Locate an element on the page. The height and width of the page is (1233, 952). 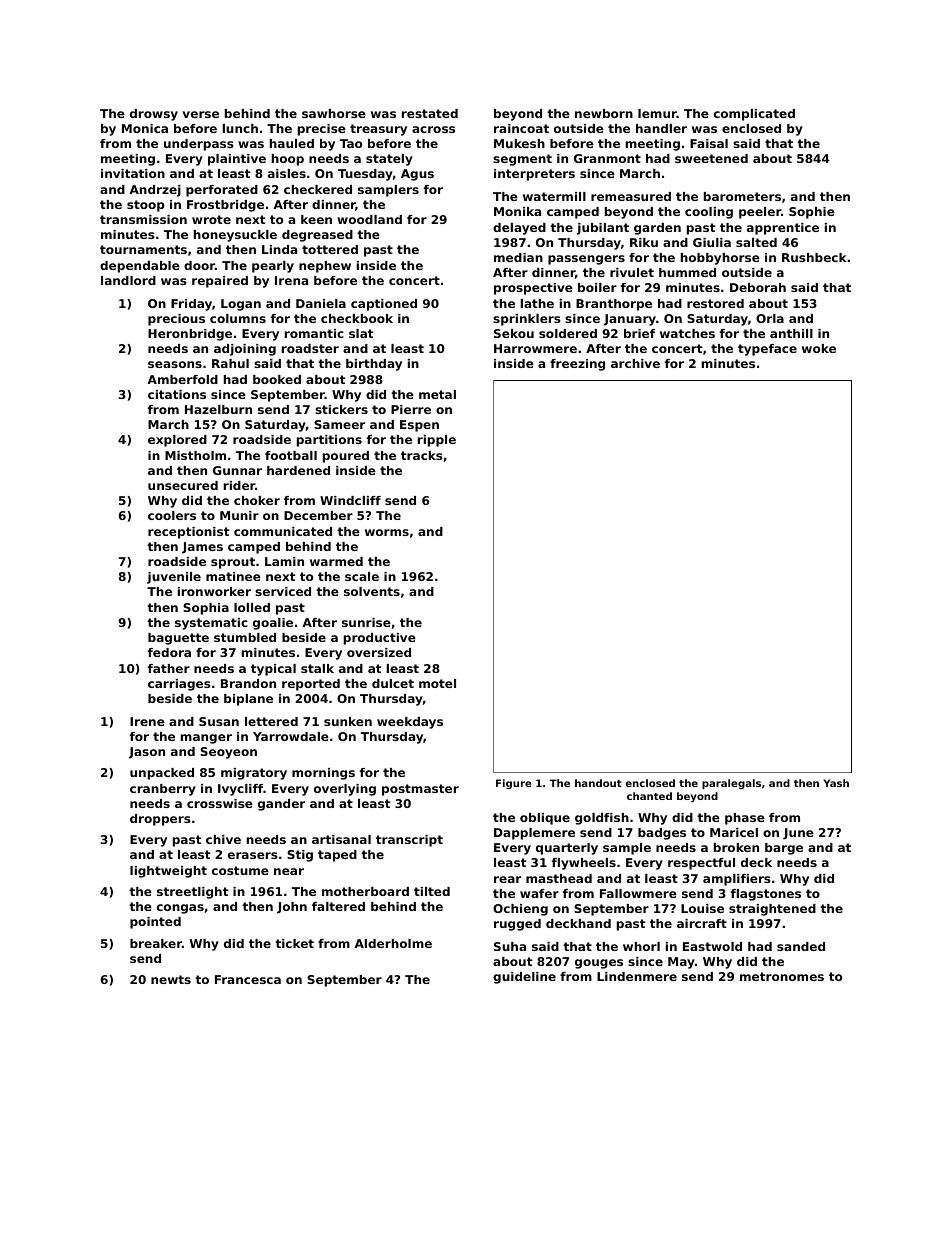
coolers is located at coordinates (172, 515).
